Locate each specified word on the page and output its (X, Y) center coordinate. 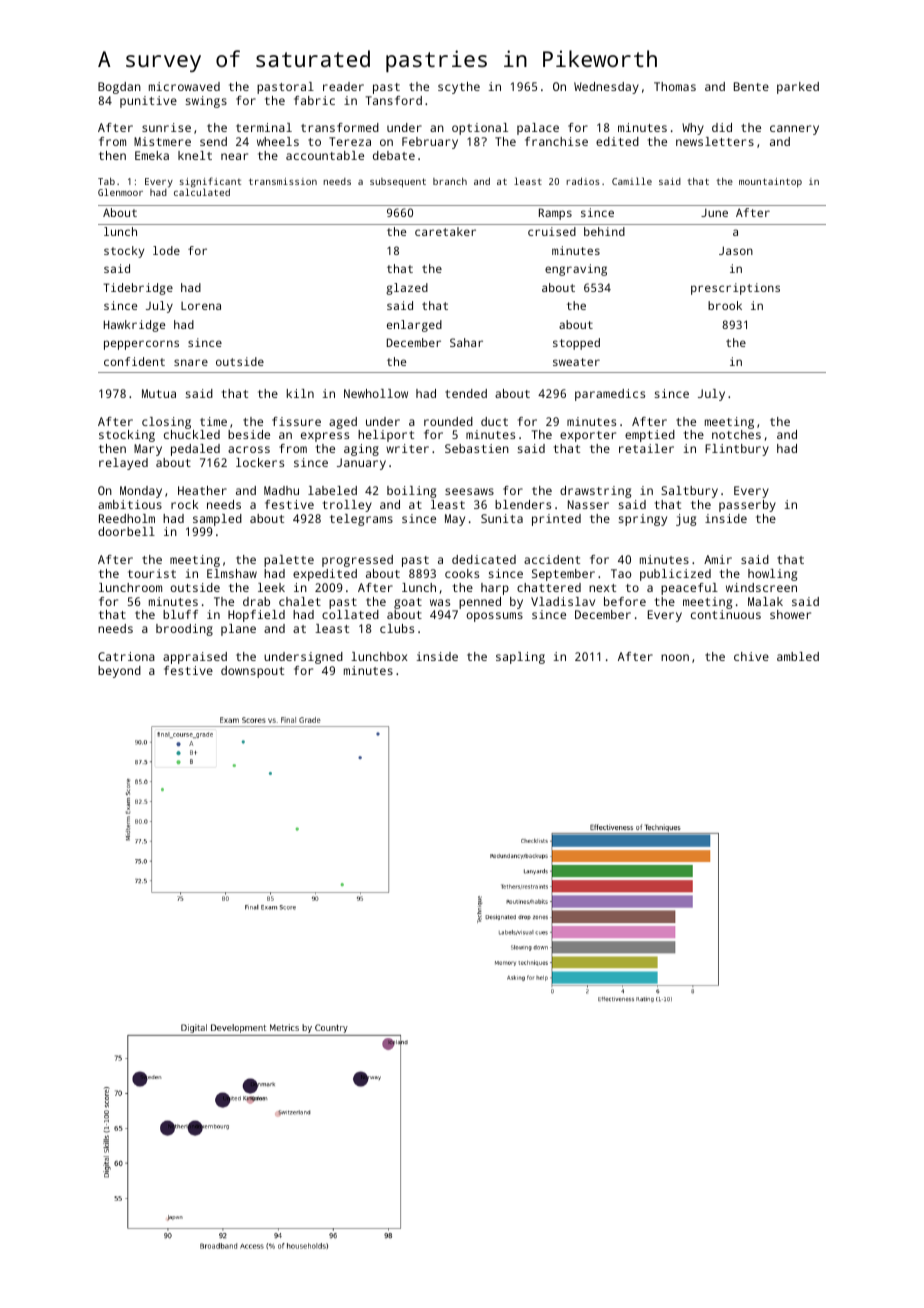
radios (583, 181)
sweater (576, 362)
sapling (520, 658)
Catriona (126, 656)
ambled (798, 656)
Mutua (159, 393)
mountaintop (770, 182)
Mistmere (162, 141)
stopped (576, 344)
